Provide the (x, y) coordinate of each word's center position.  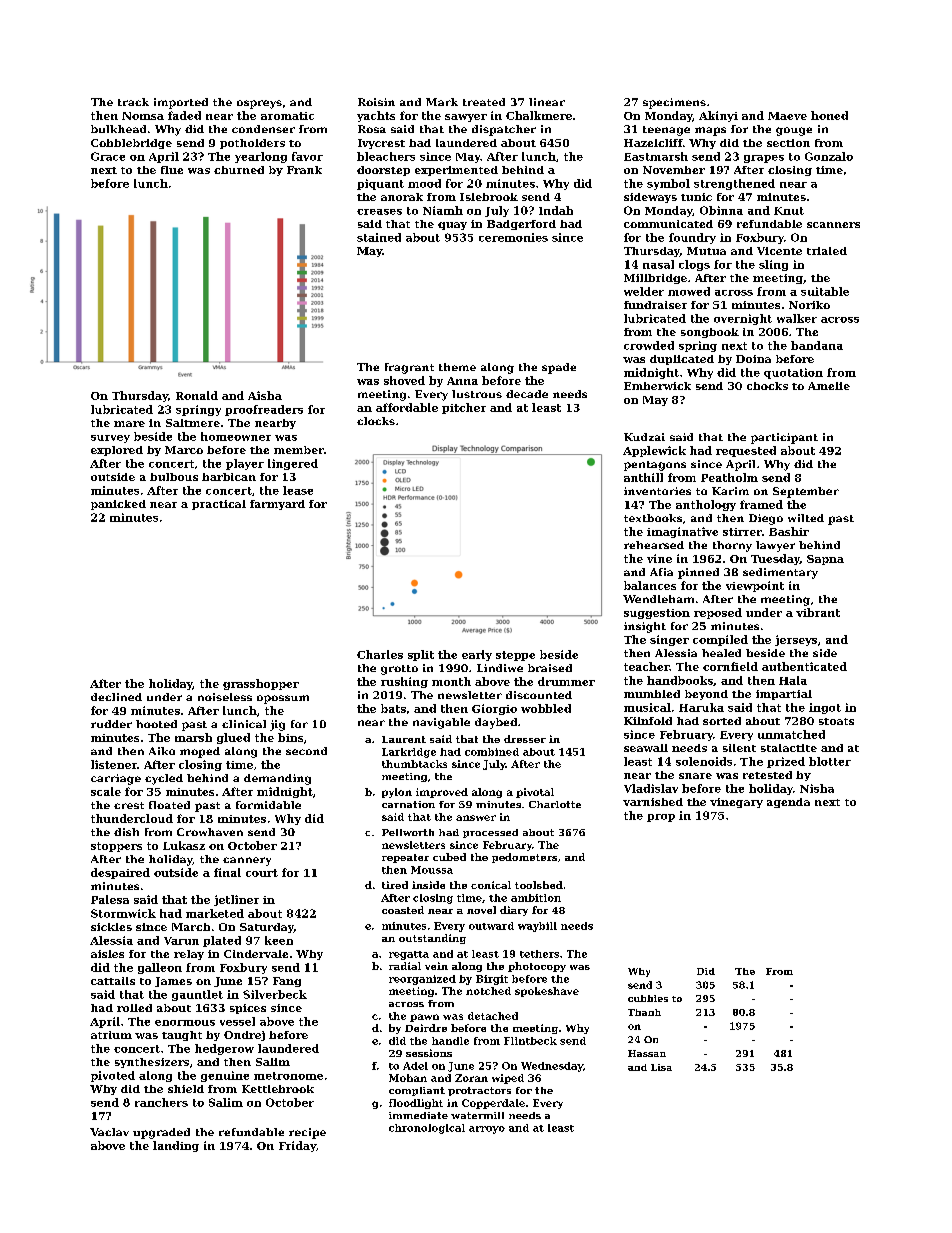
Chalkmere (539, 115)
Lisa (661, 1067)
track (133, 102)
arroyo (487, 1130)
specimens (674, 103)
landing (176, 1146)
